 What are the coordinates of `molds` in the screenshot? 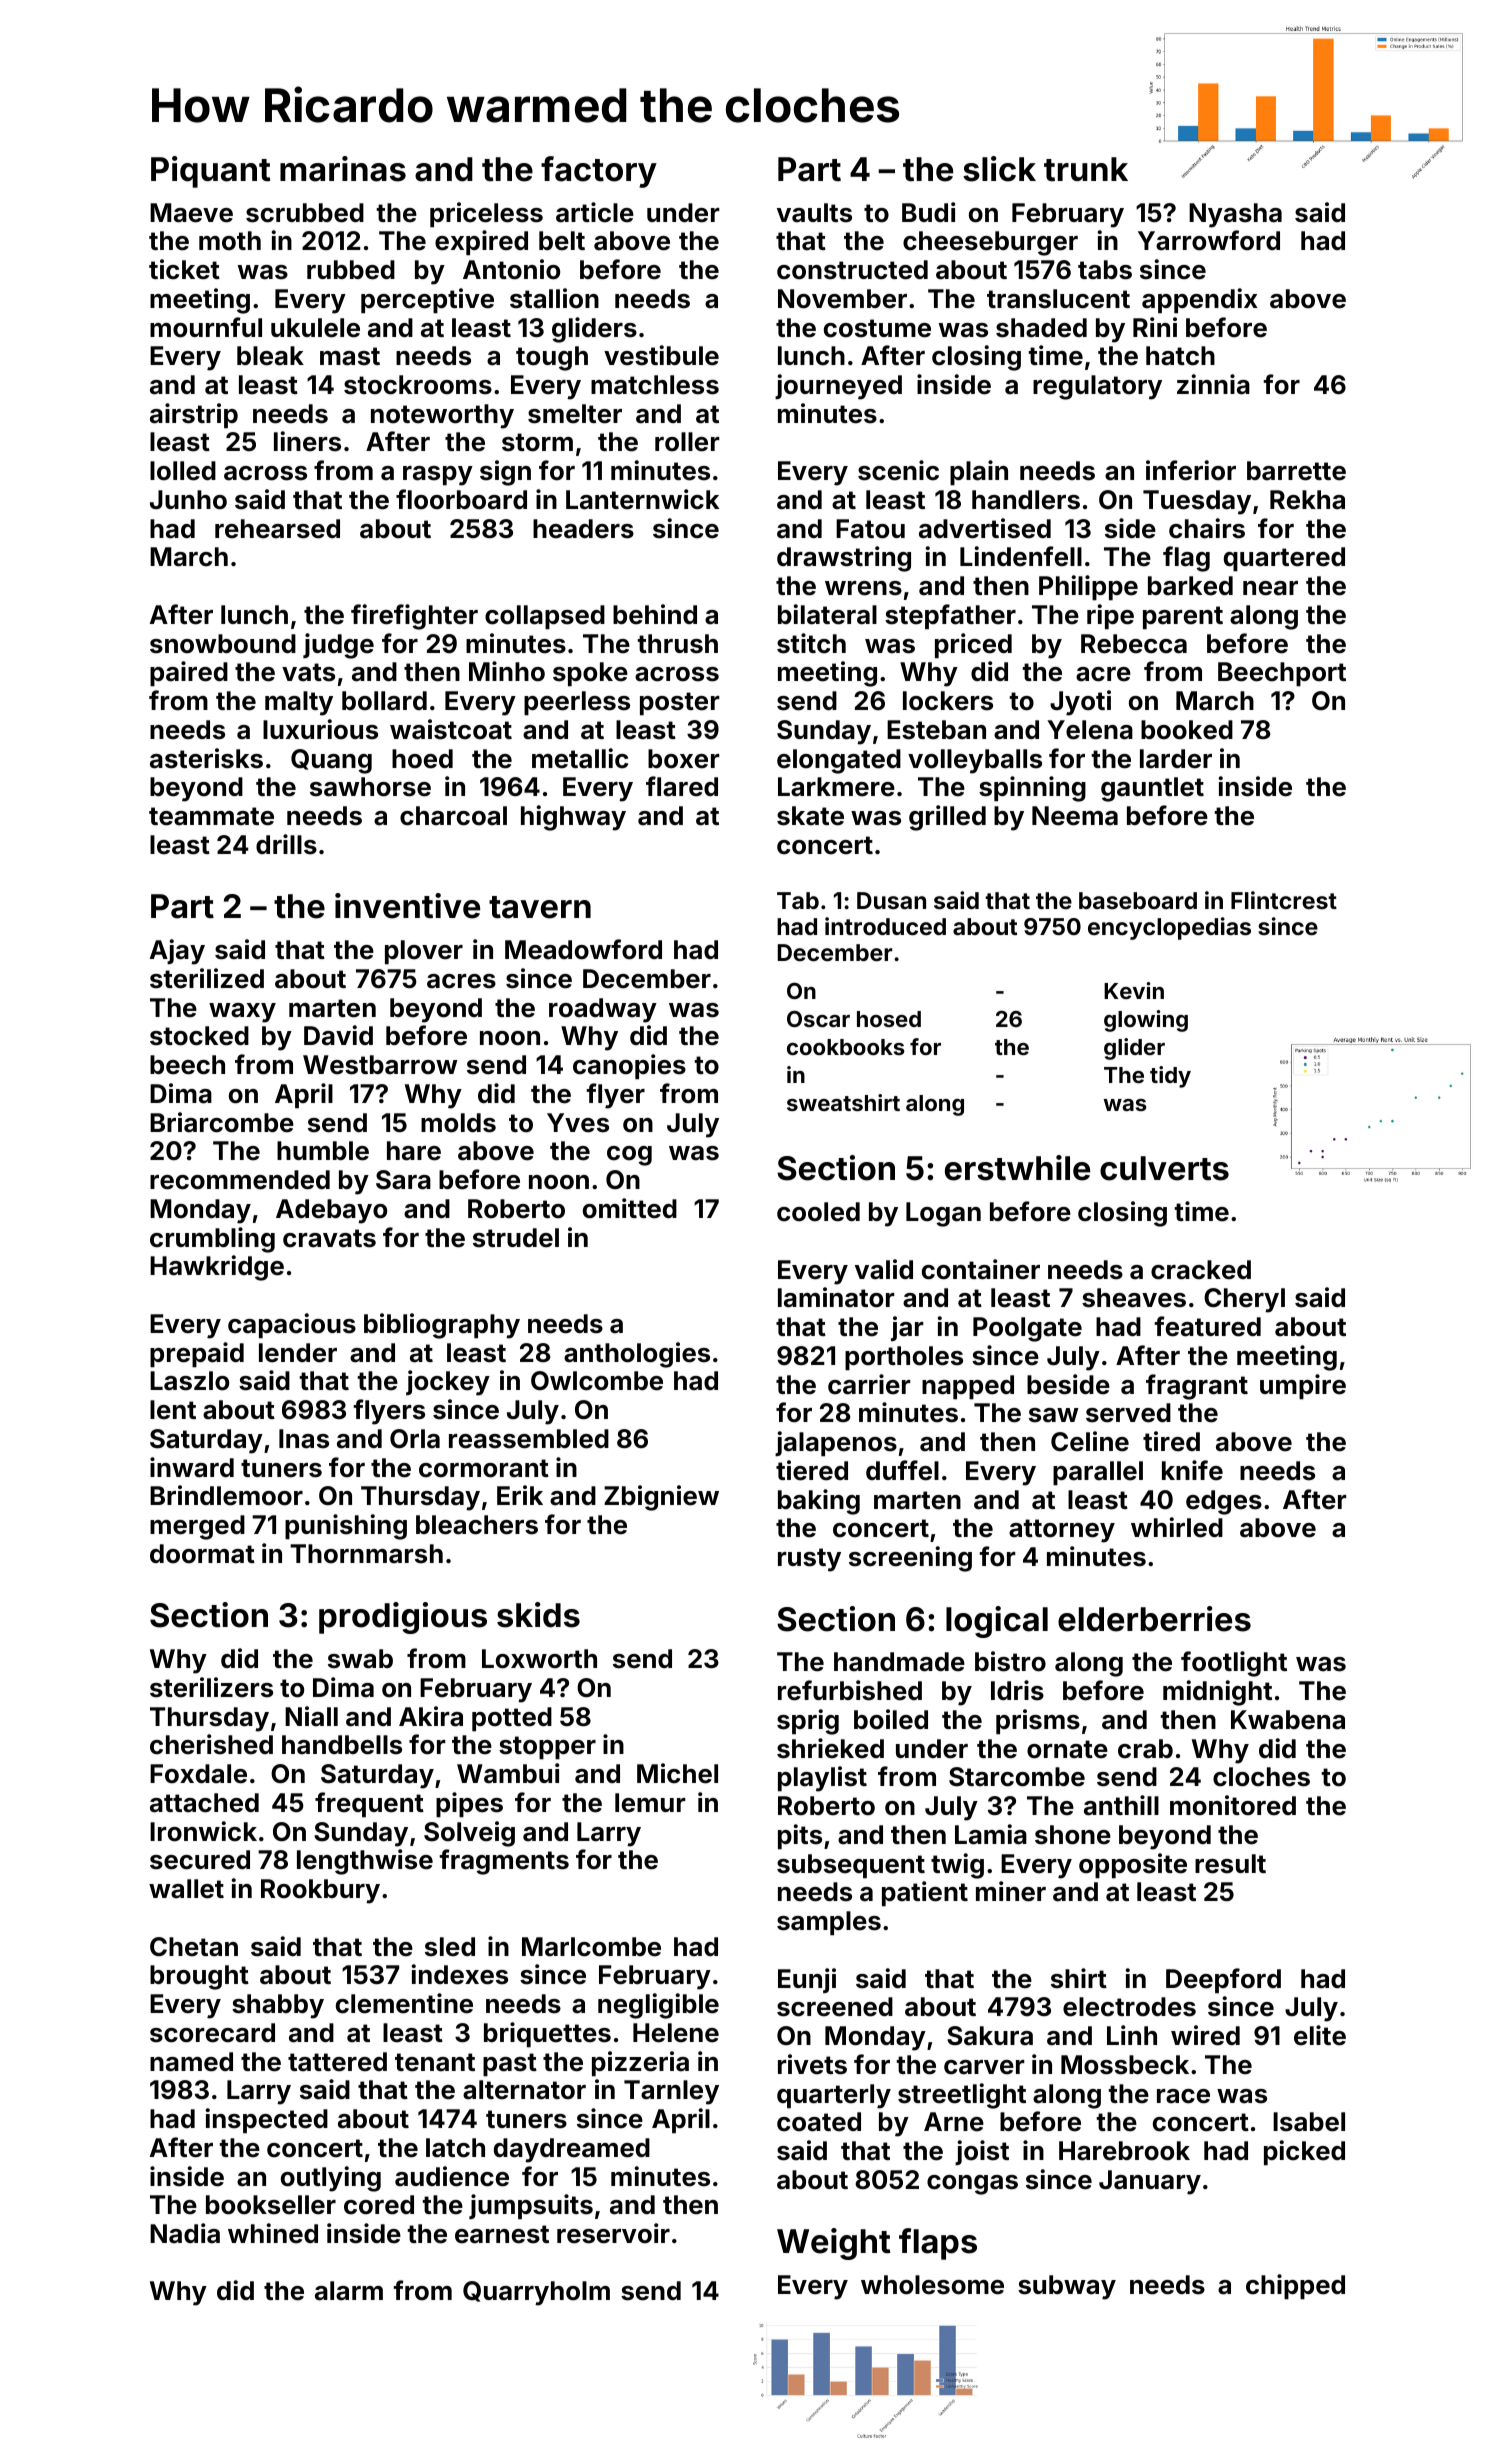 It's located at (458, 1123).
